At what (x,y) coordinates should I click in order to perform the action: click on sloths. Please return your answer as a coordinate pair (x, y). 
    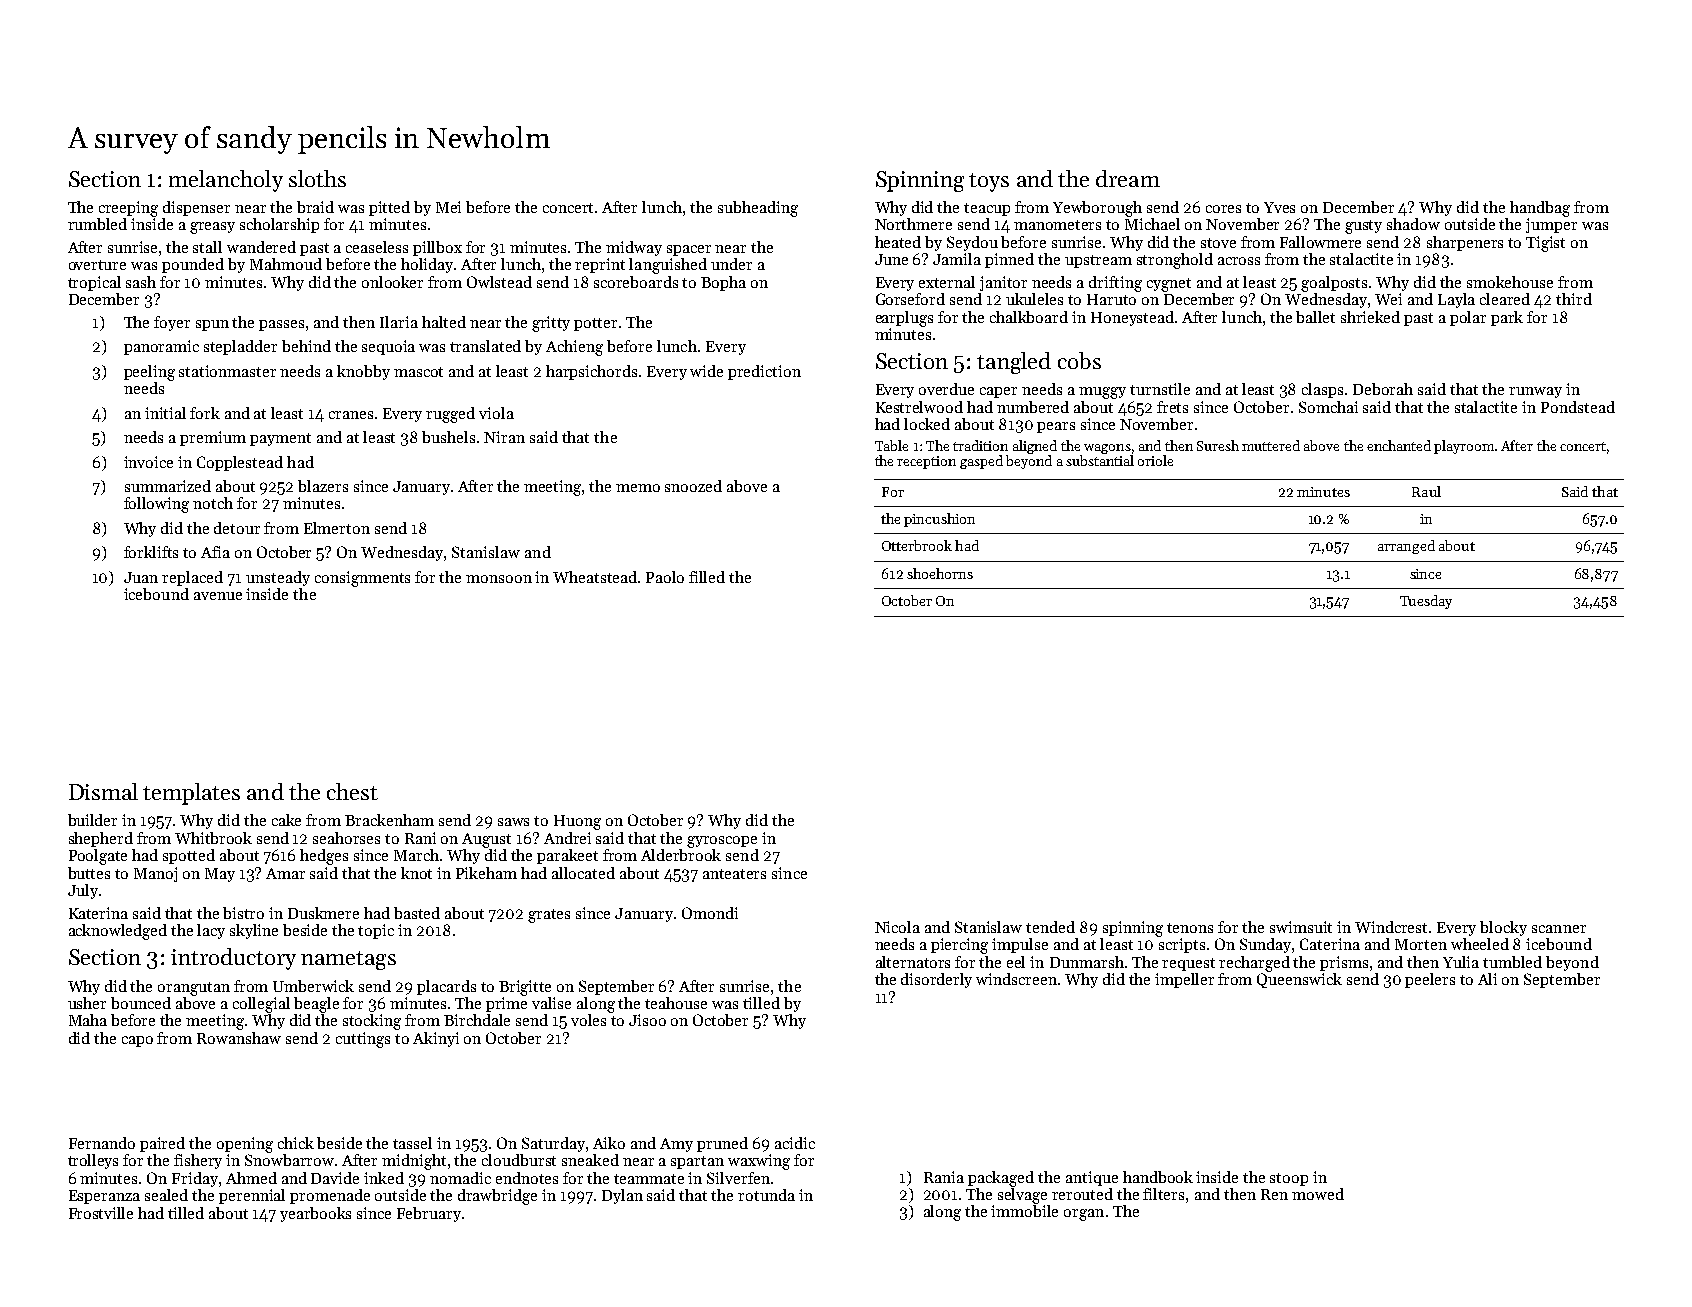
    Looking at the image, I should click on (317, 178).
